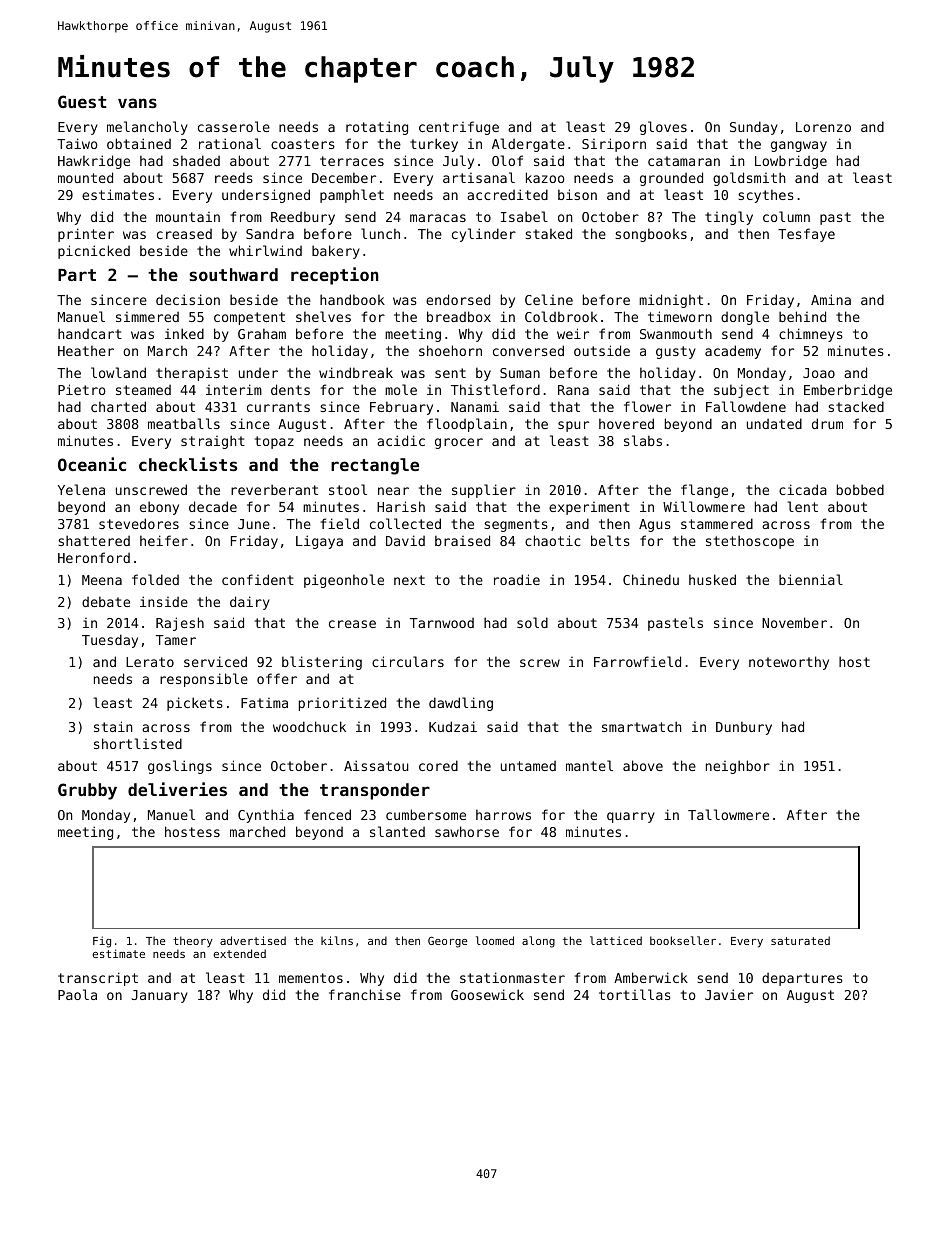 The width and height of the screenshot is (952, 1233). I want to click on January, so click(160, 996).
